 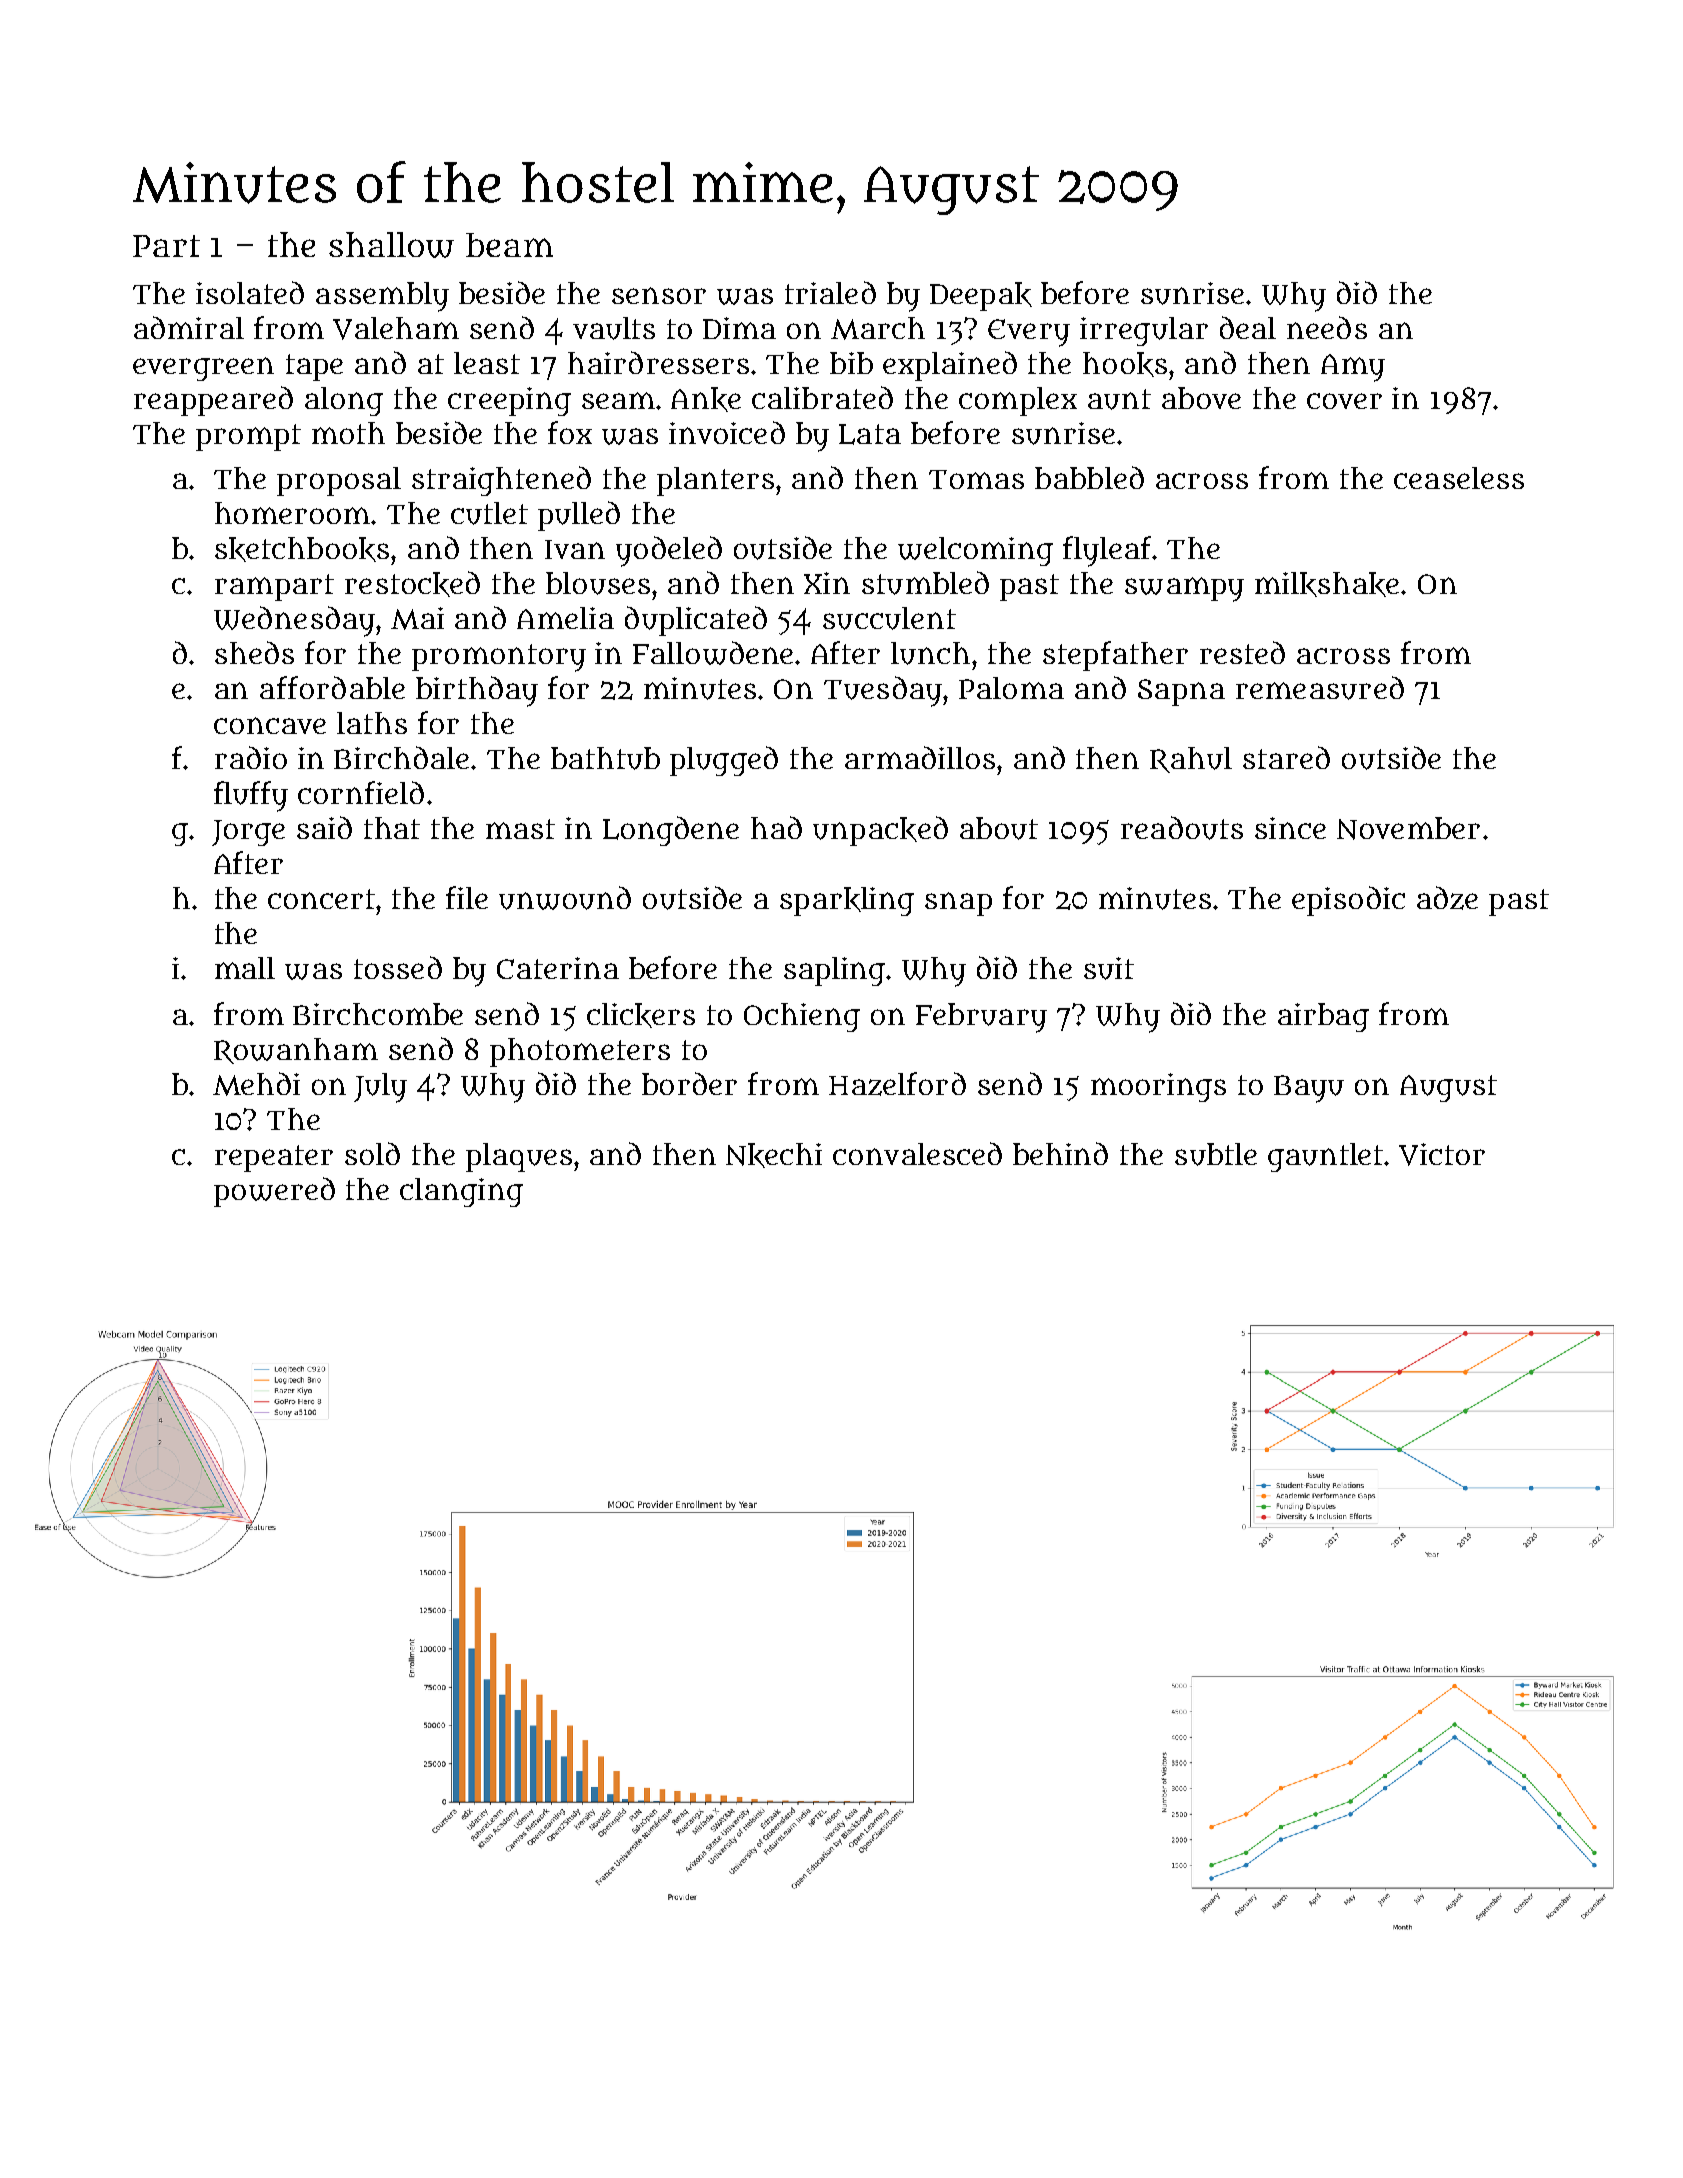 I want to click on milkshake, so click(x=1327, y=584).
